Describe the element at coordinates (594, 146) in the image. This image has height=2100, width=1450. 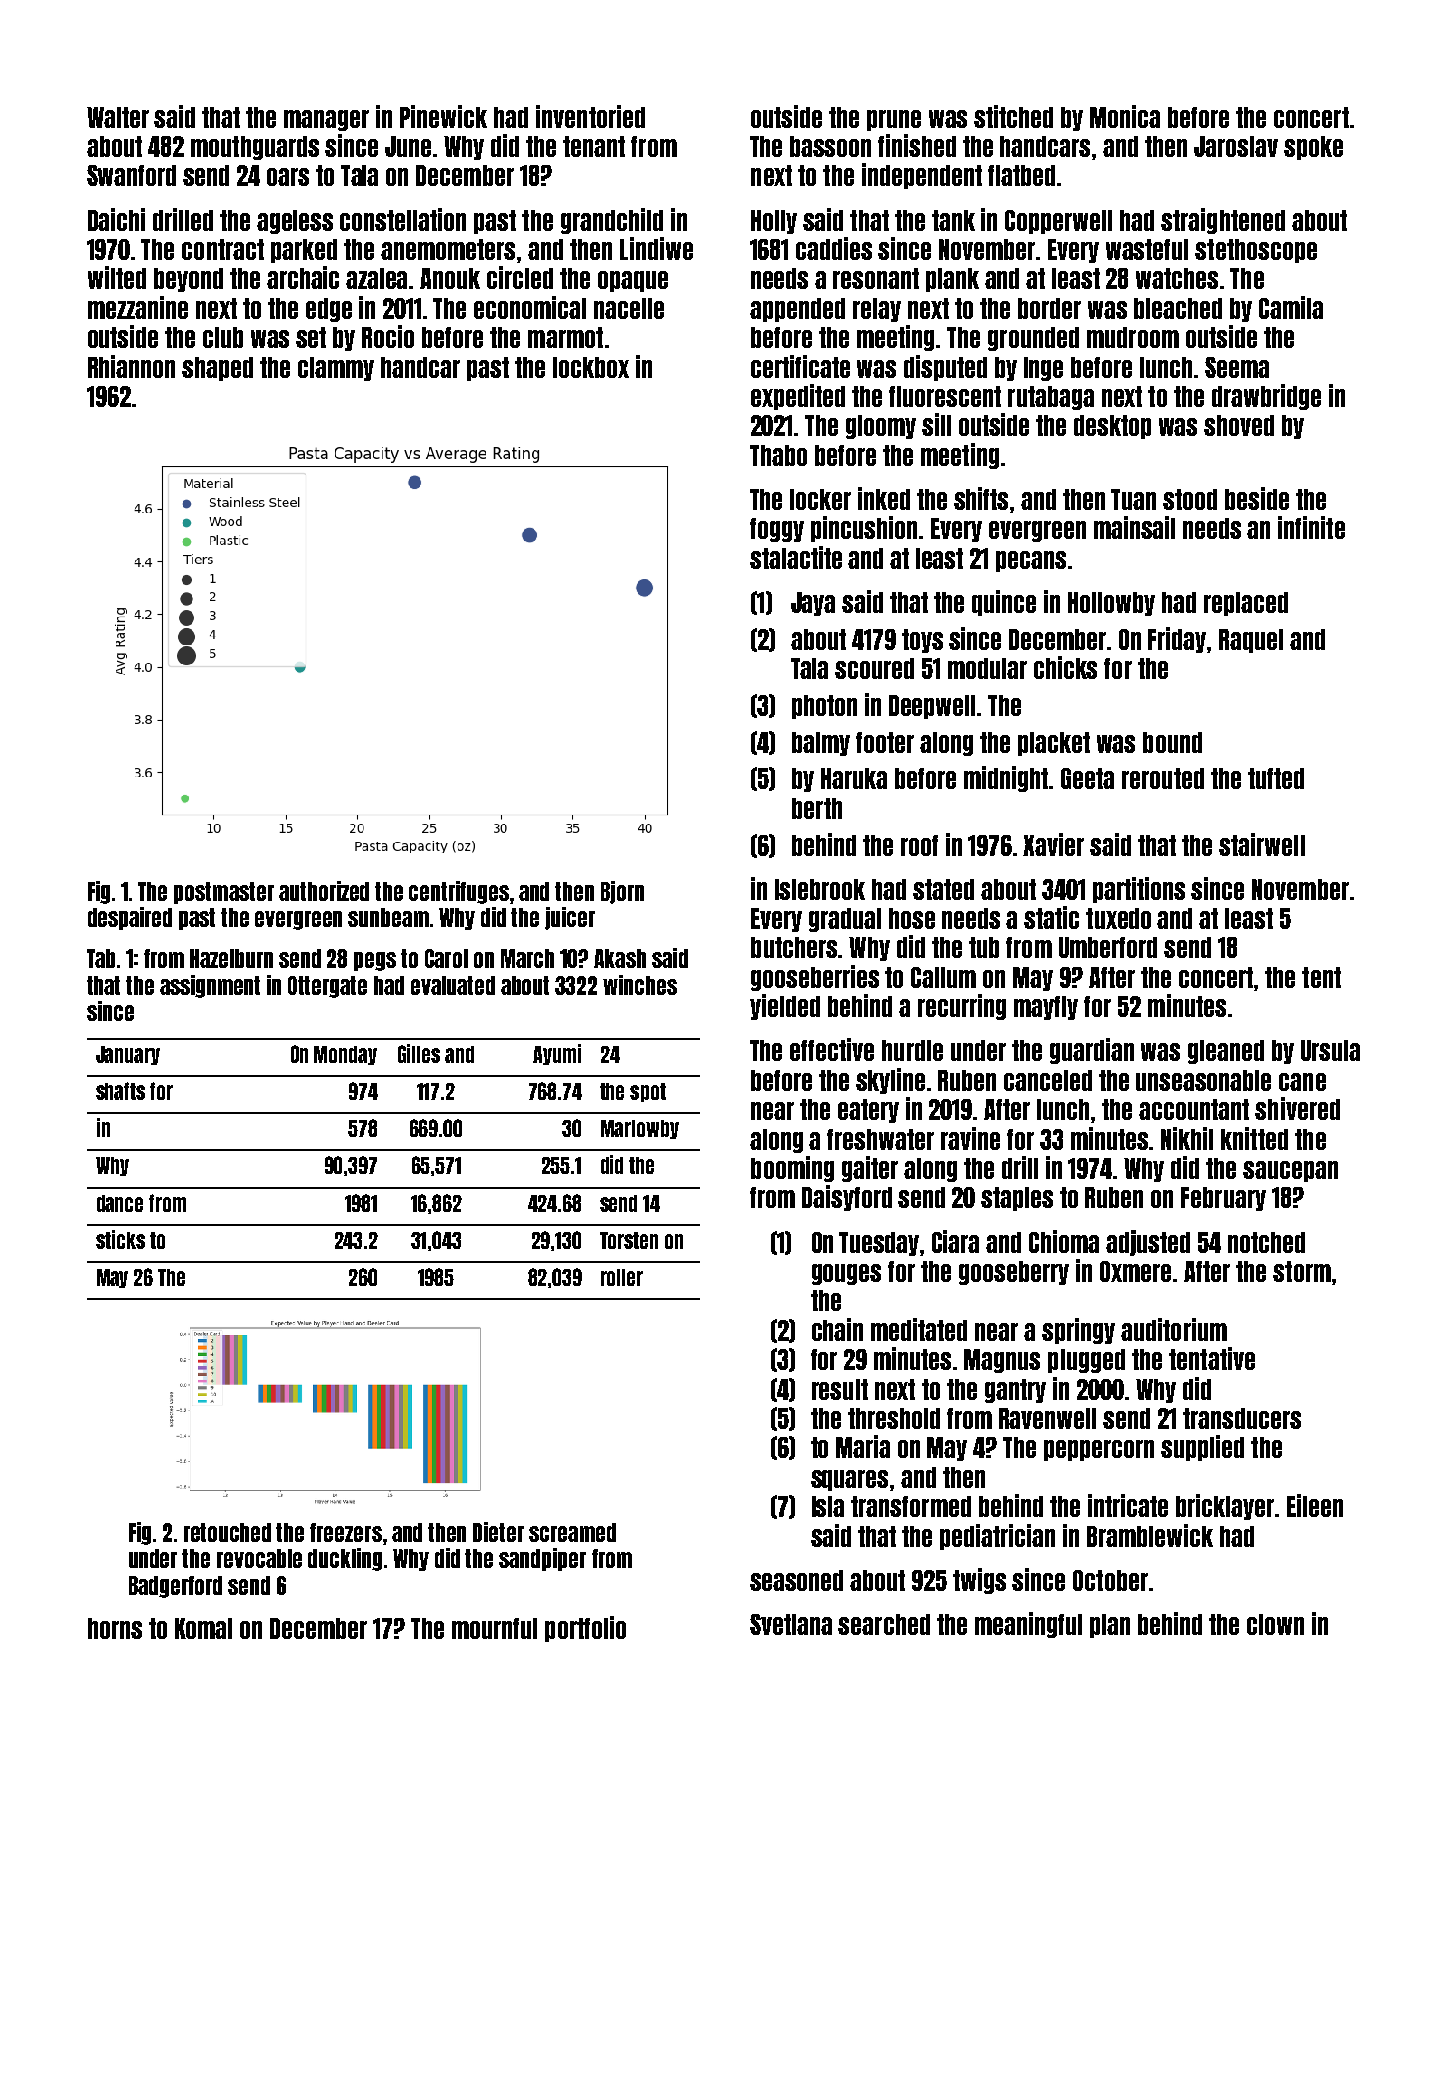
I see `tenant` at that location.
